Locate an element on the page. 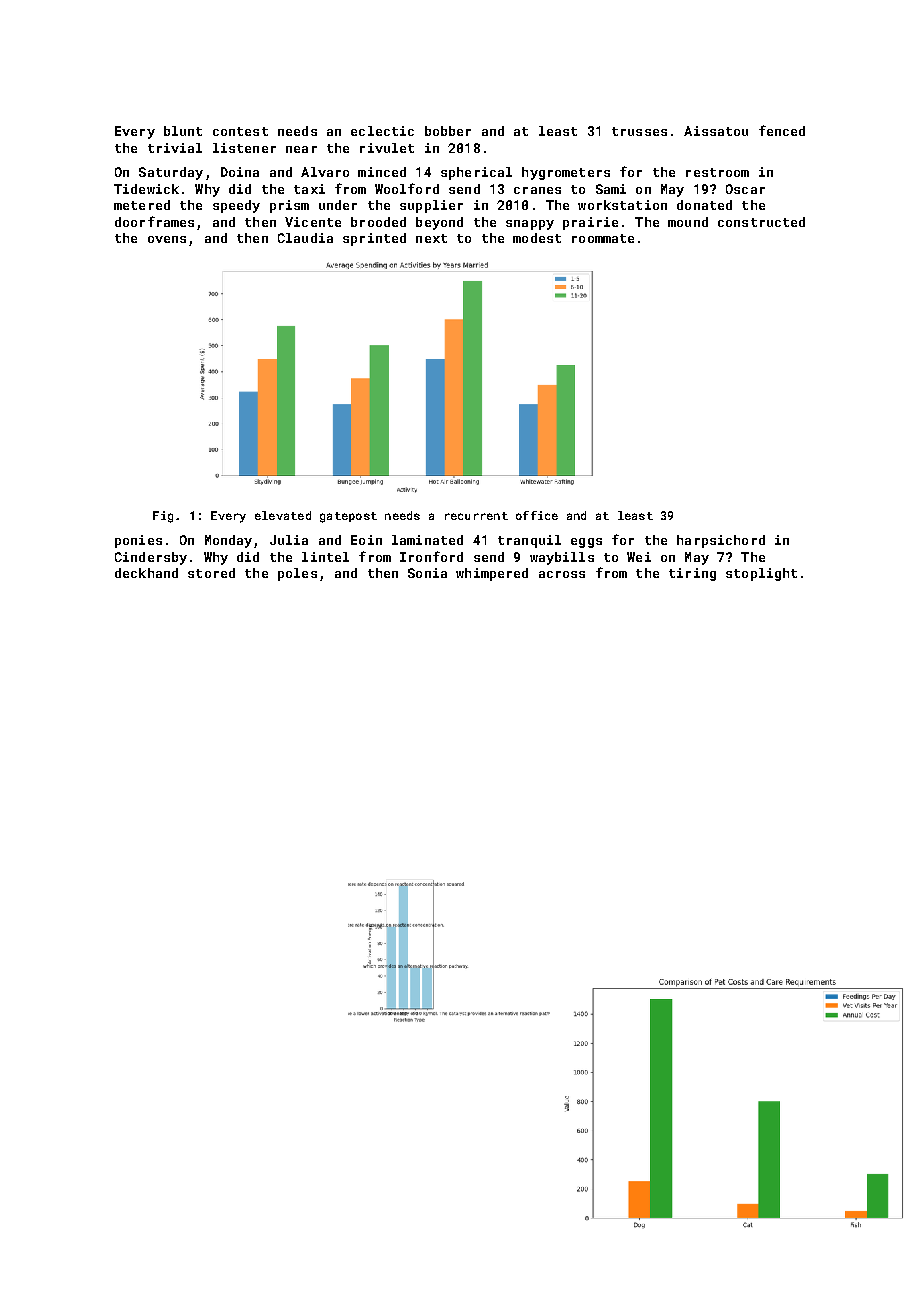  constructed is located at coordinates (761, 222).
